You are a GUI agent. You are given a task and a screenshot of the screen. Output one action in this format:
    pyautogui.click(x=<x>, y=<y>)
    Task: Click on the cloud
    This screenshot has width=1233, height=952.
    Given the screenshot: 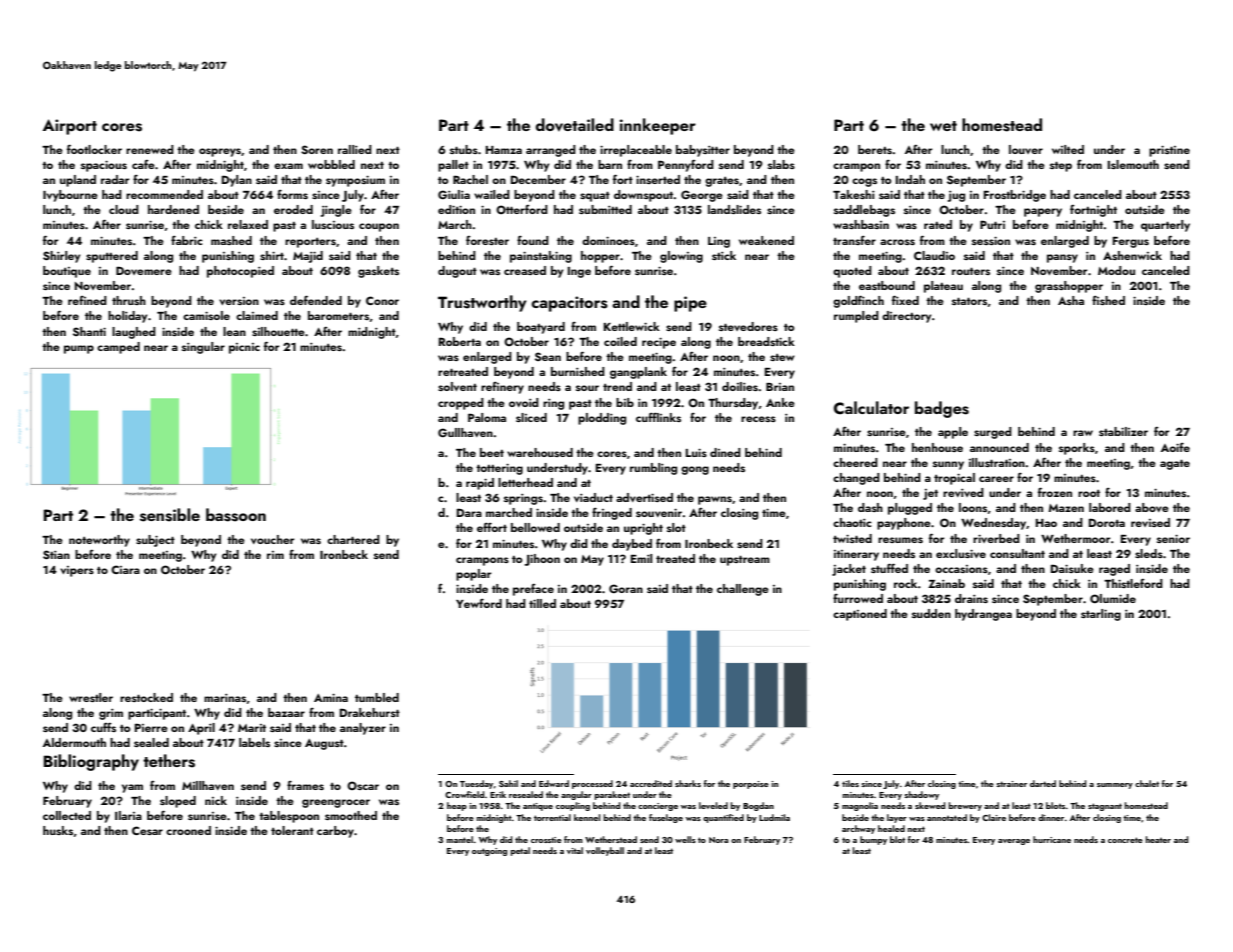 What is the action you would take?
    pyautogui.click(x=124, y=209)
